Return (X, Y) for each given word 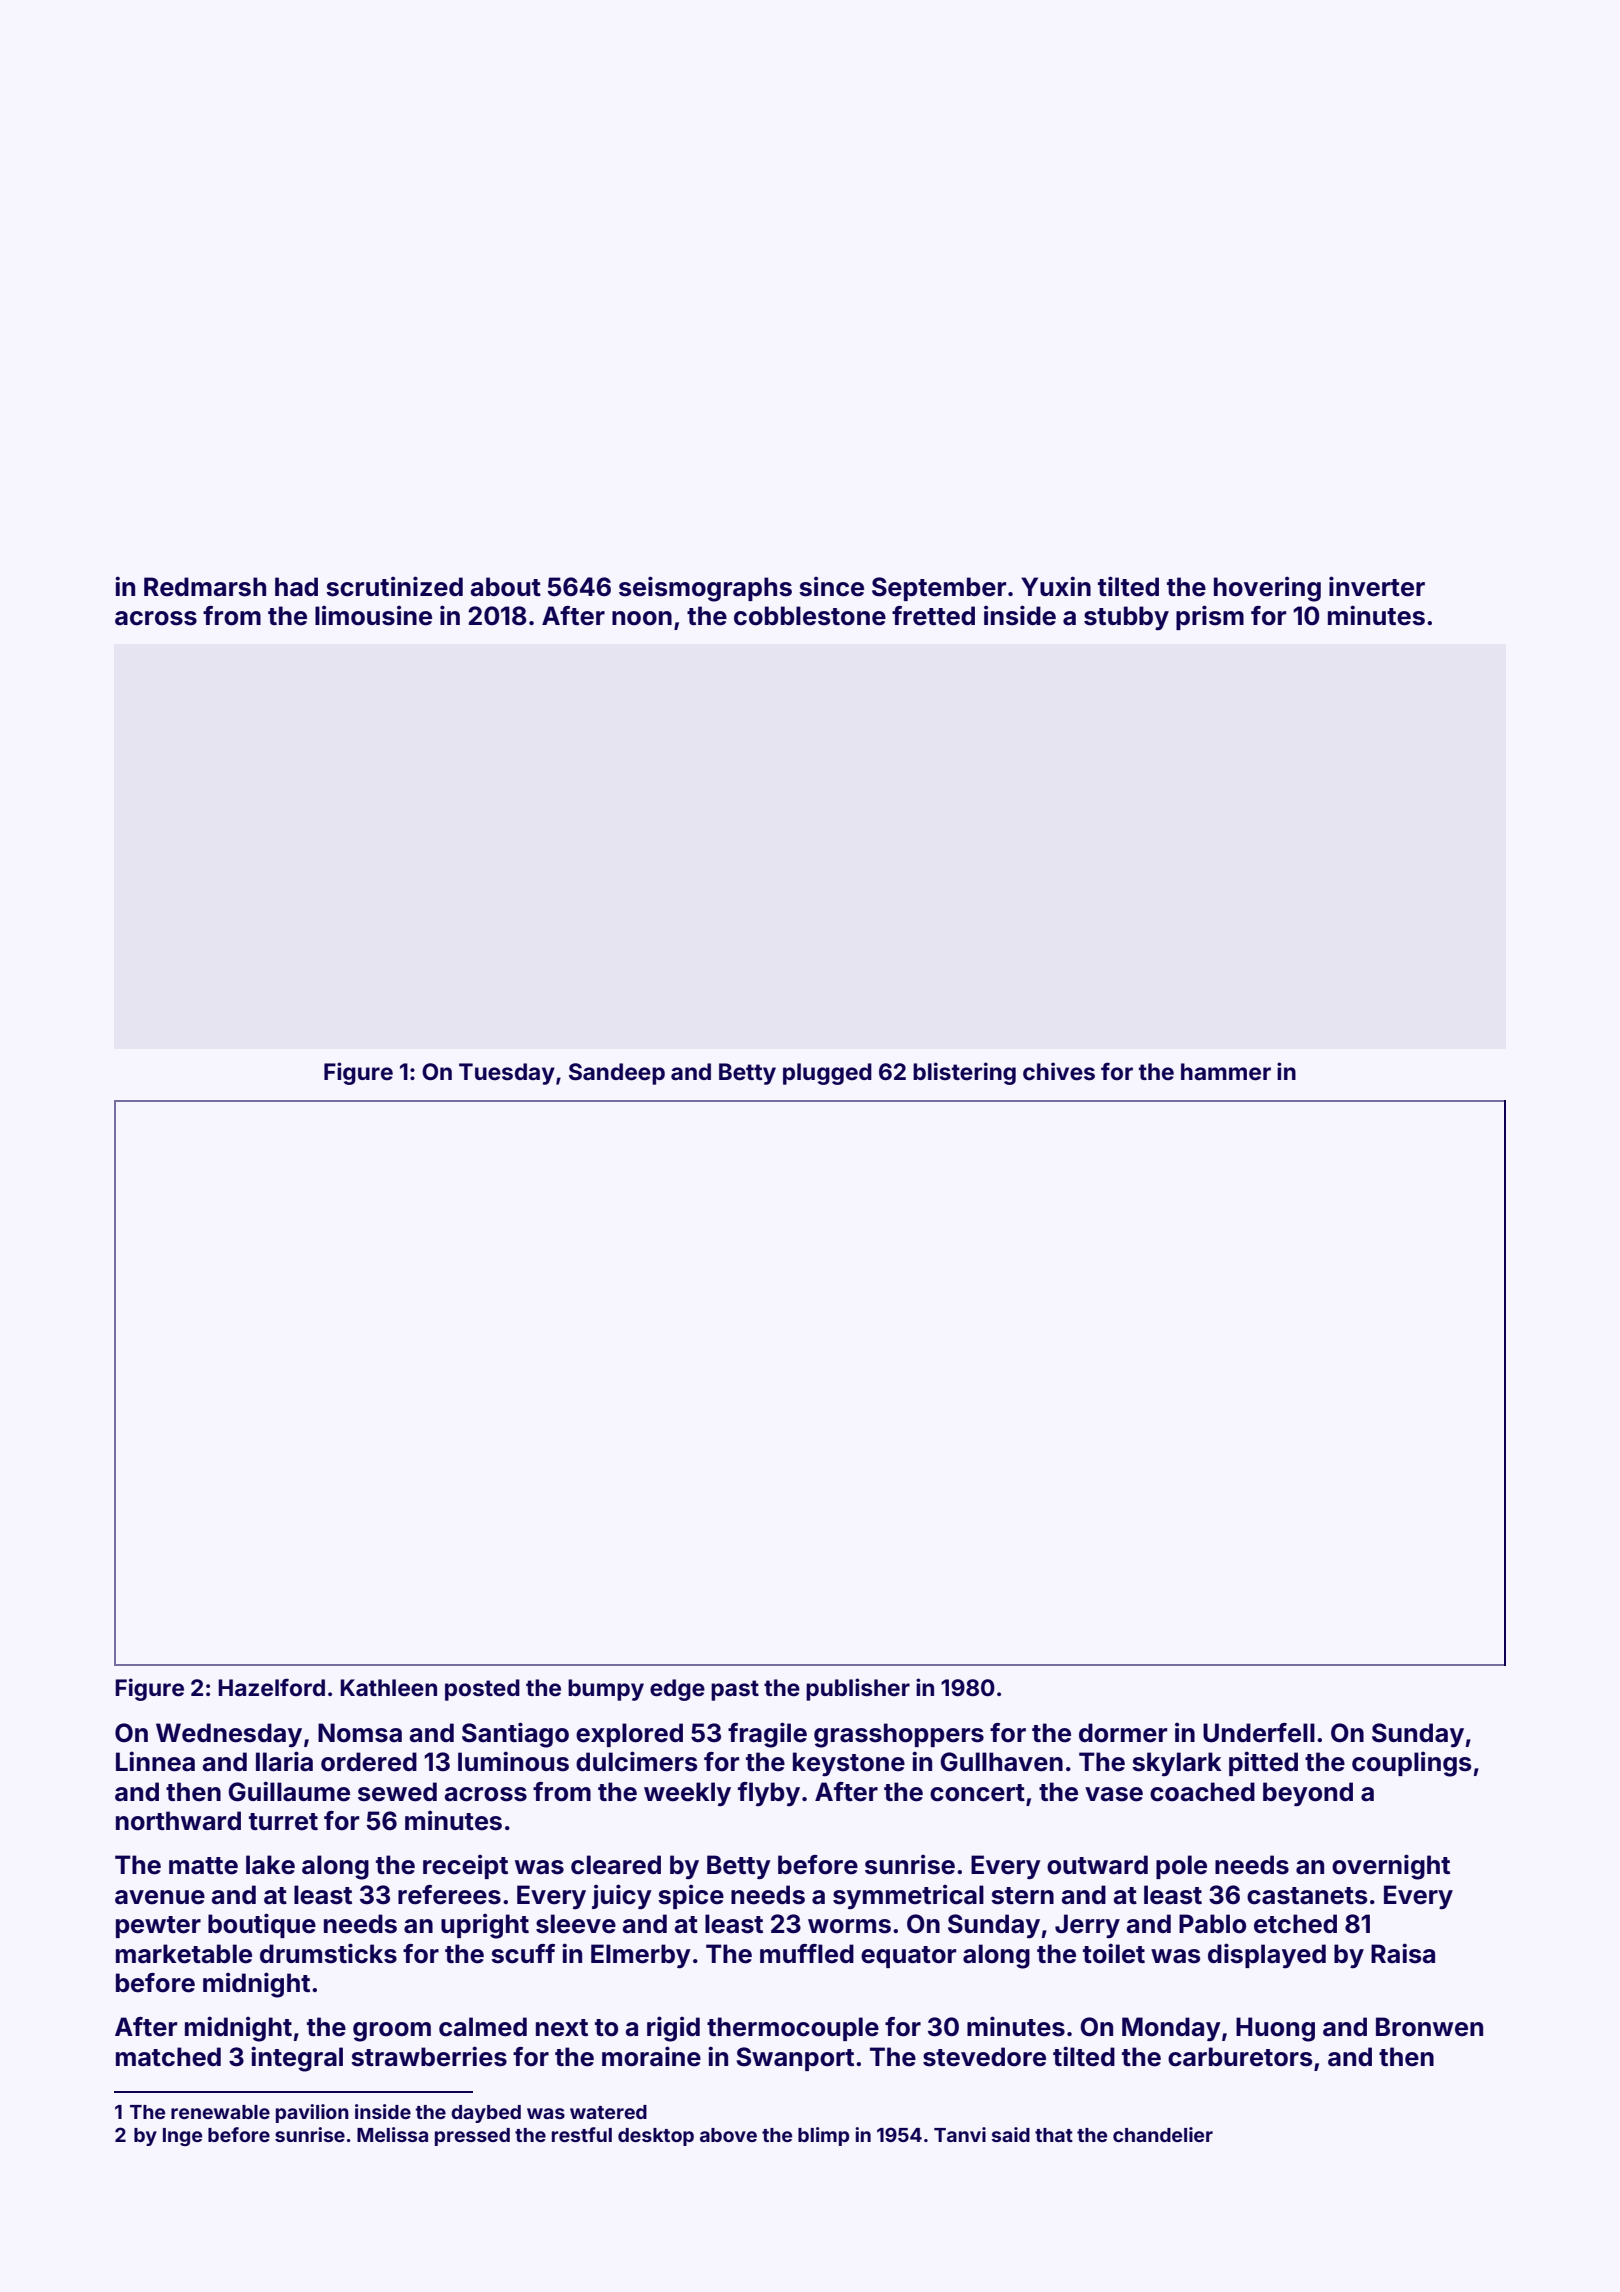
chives (1059, 1071)
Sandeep (617, 1074)
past (735, 1690)
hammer (1226, 1072)
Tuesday (507, 1074)
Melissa (392, 2134)
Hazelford (271, 1687)
